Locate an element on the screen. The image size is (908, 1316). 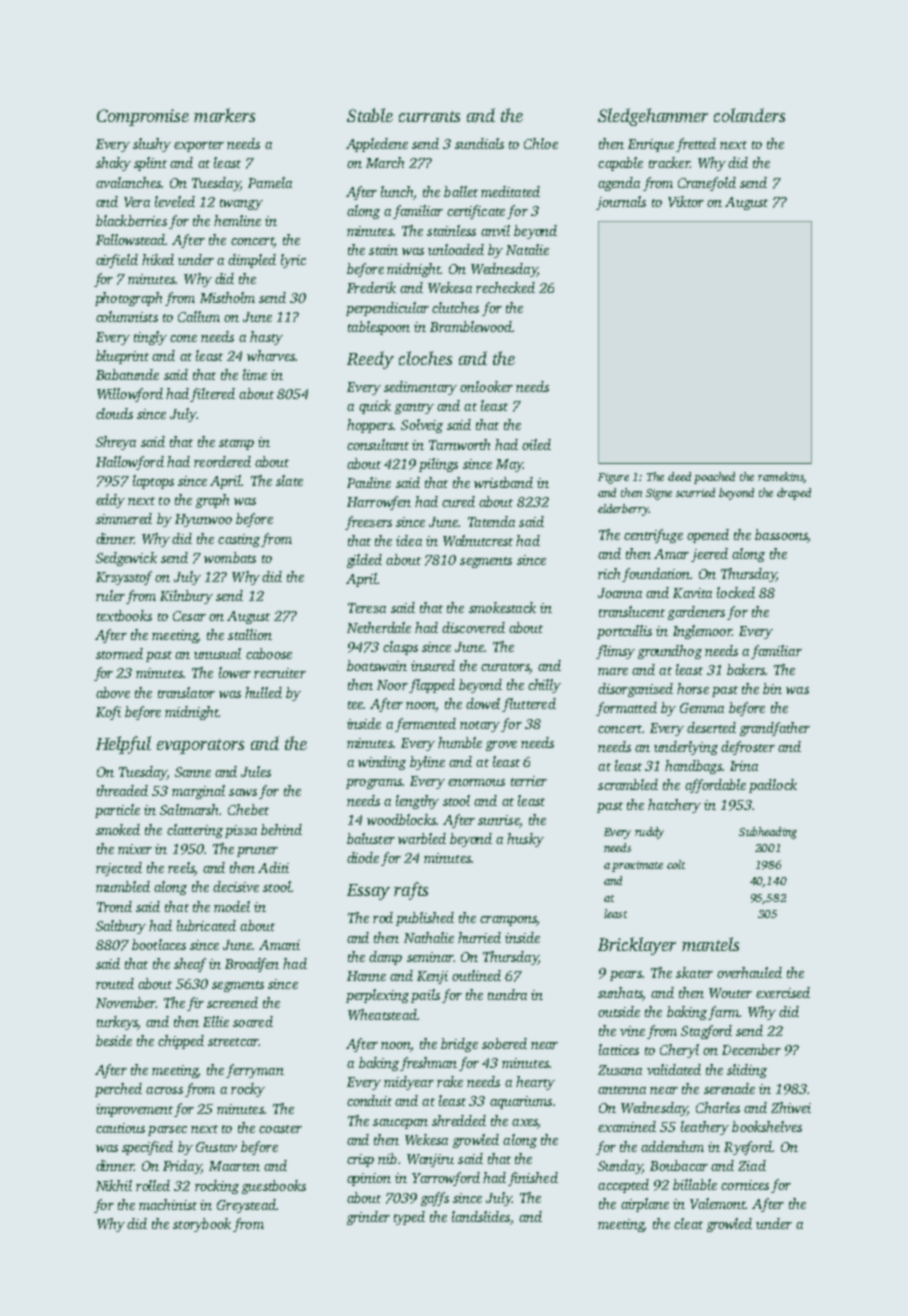
bin is located at coordinates (772, 688).
